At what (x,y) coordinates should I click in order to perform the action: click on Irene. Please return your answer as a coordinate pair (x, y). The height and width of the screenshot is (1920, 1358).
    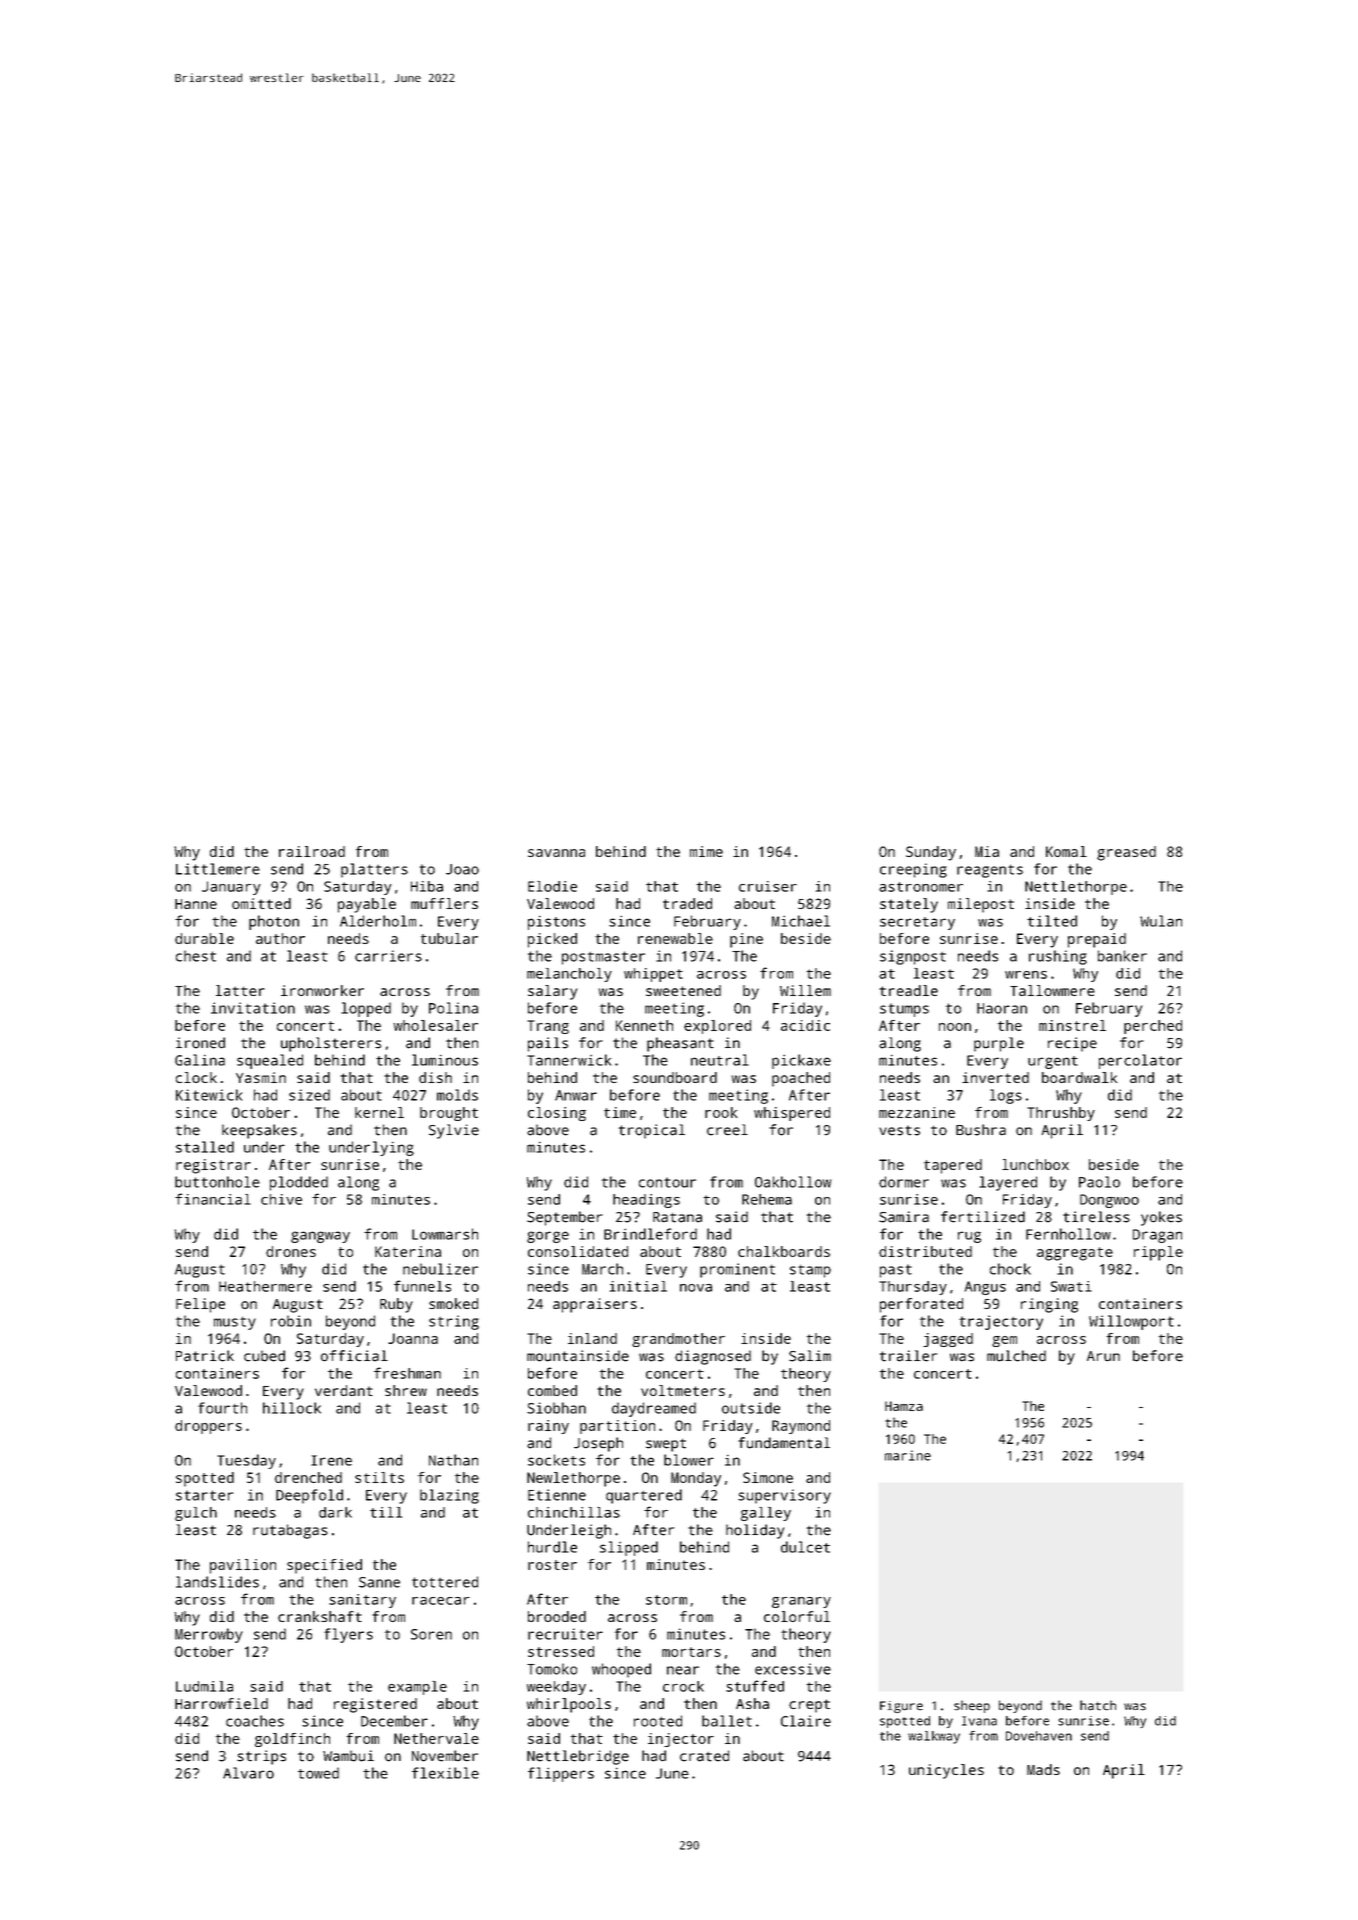
    Looking at the image, I should click on (331, 1460).
